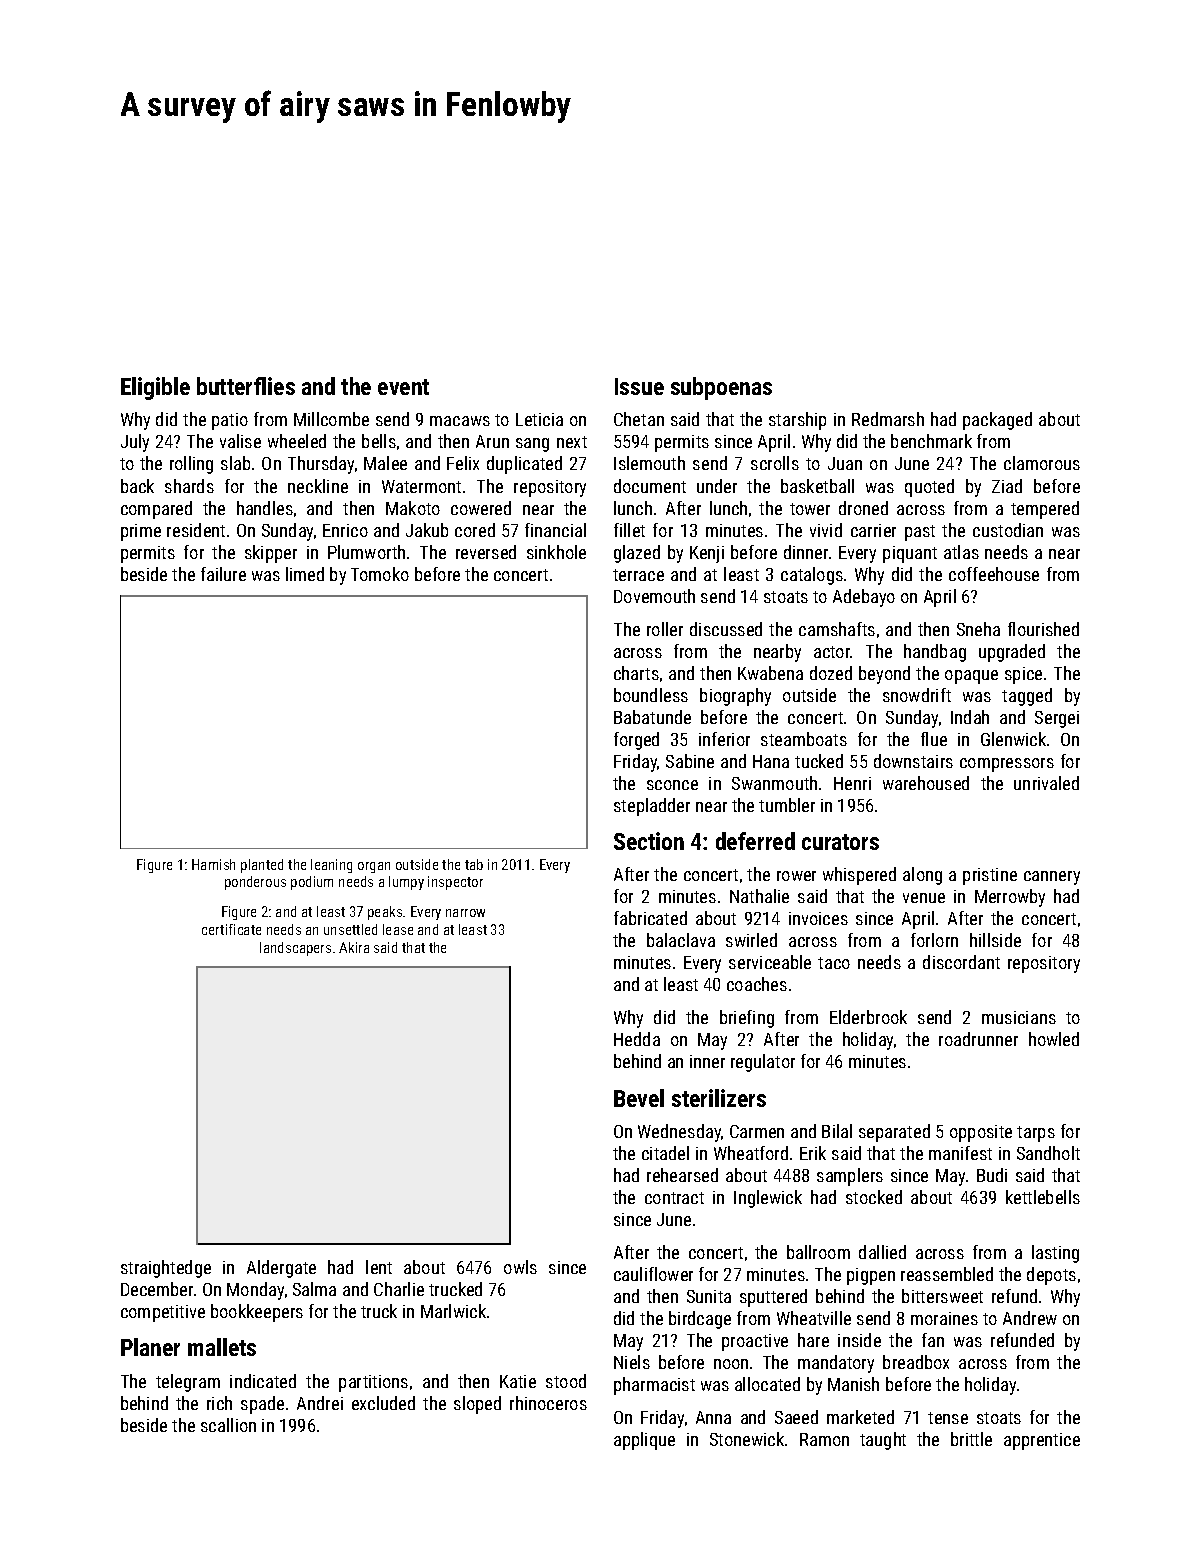 The image size is (1201, 1555). Describe the element at coordinates (883, 1441) in the screenshot. I see `taught` at that location.
